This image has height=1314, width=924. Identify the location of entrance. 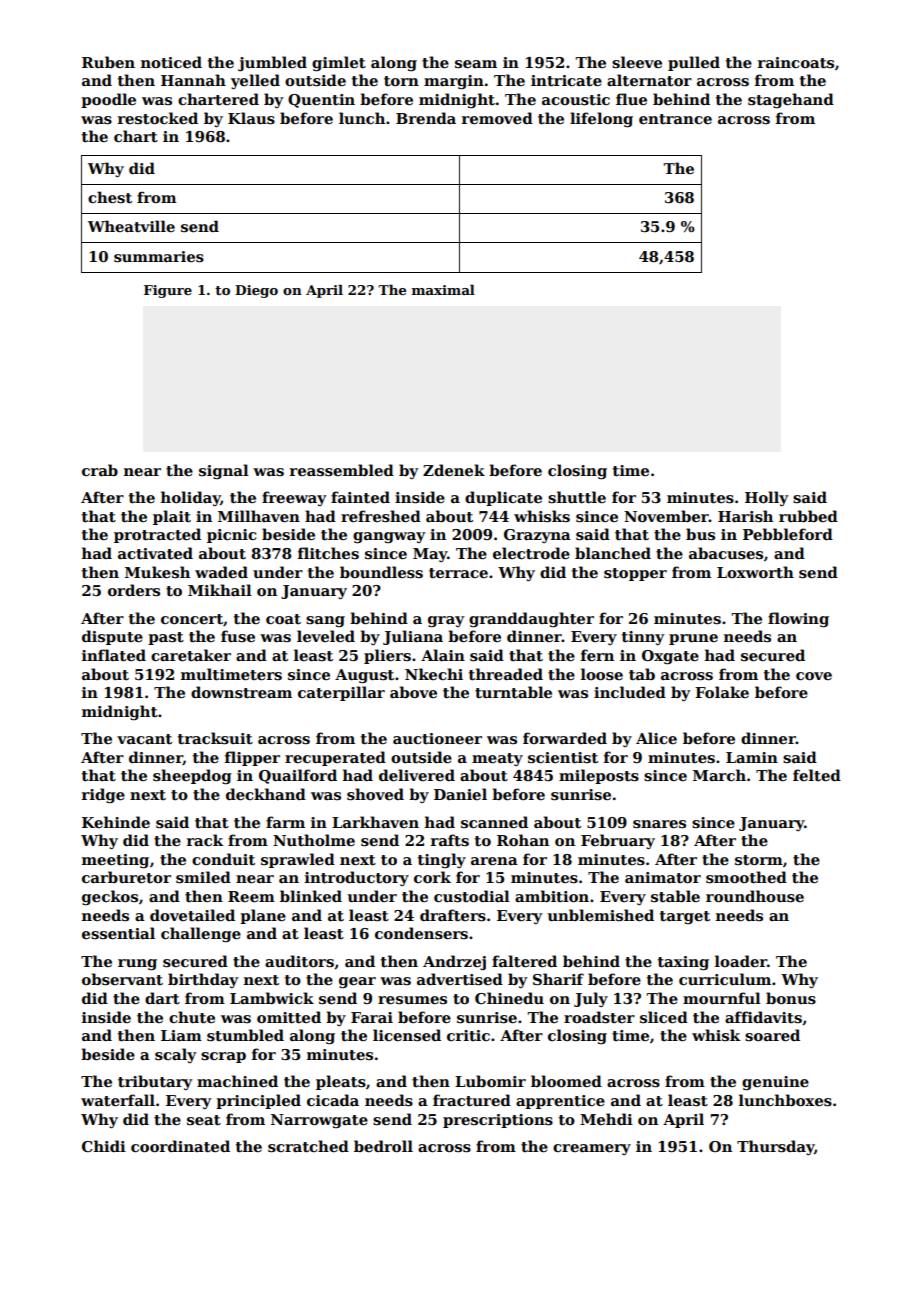
(675, 119).
